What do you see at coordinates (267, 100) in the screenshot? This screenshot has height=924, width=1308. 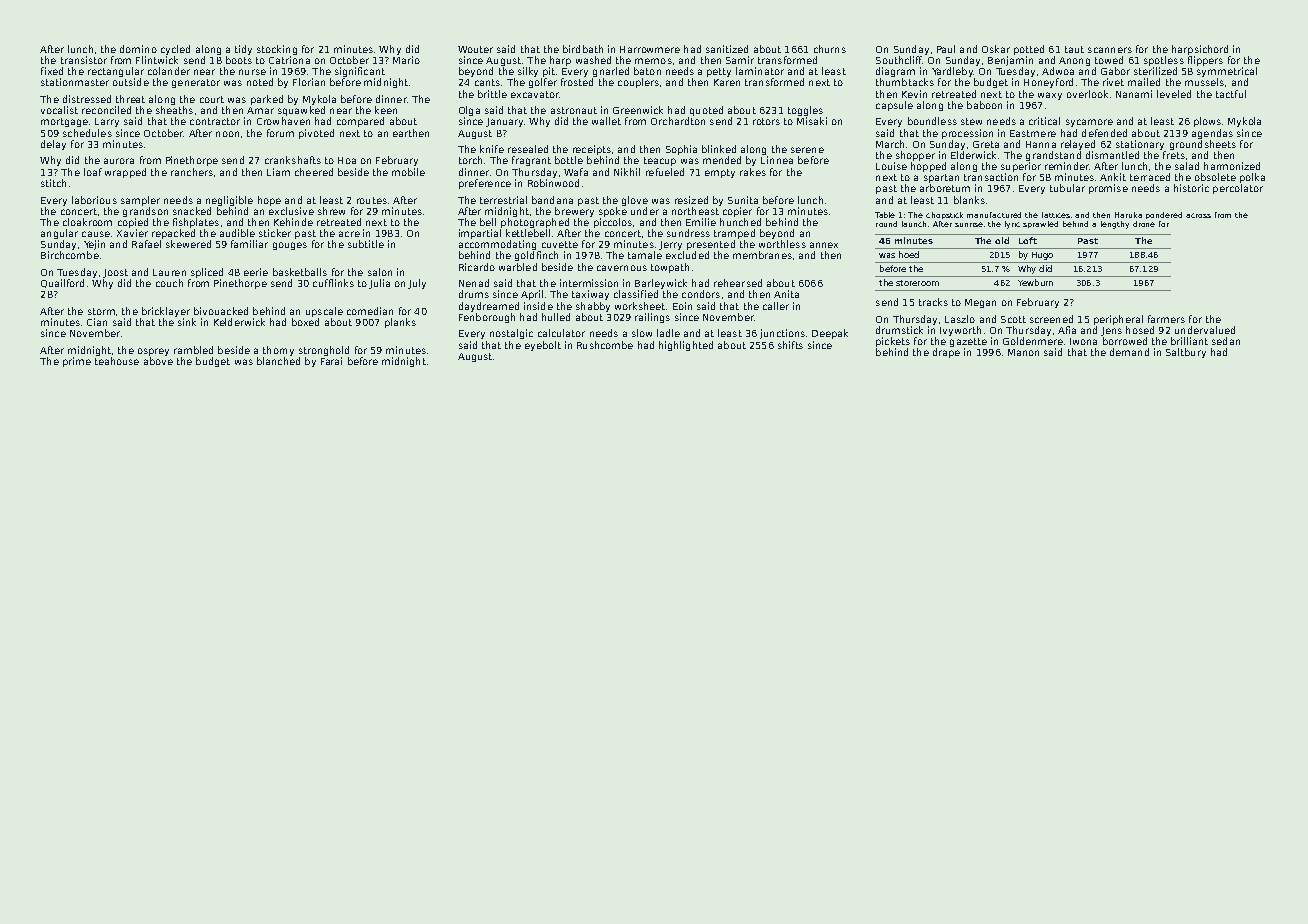 I see `parked` at bounding box center [267, 100].
